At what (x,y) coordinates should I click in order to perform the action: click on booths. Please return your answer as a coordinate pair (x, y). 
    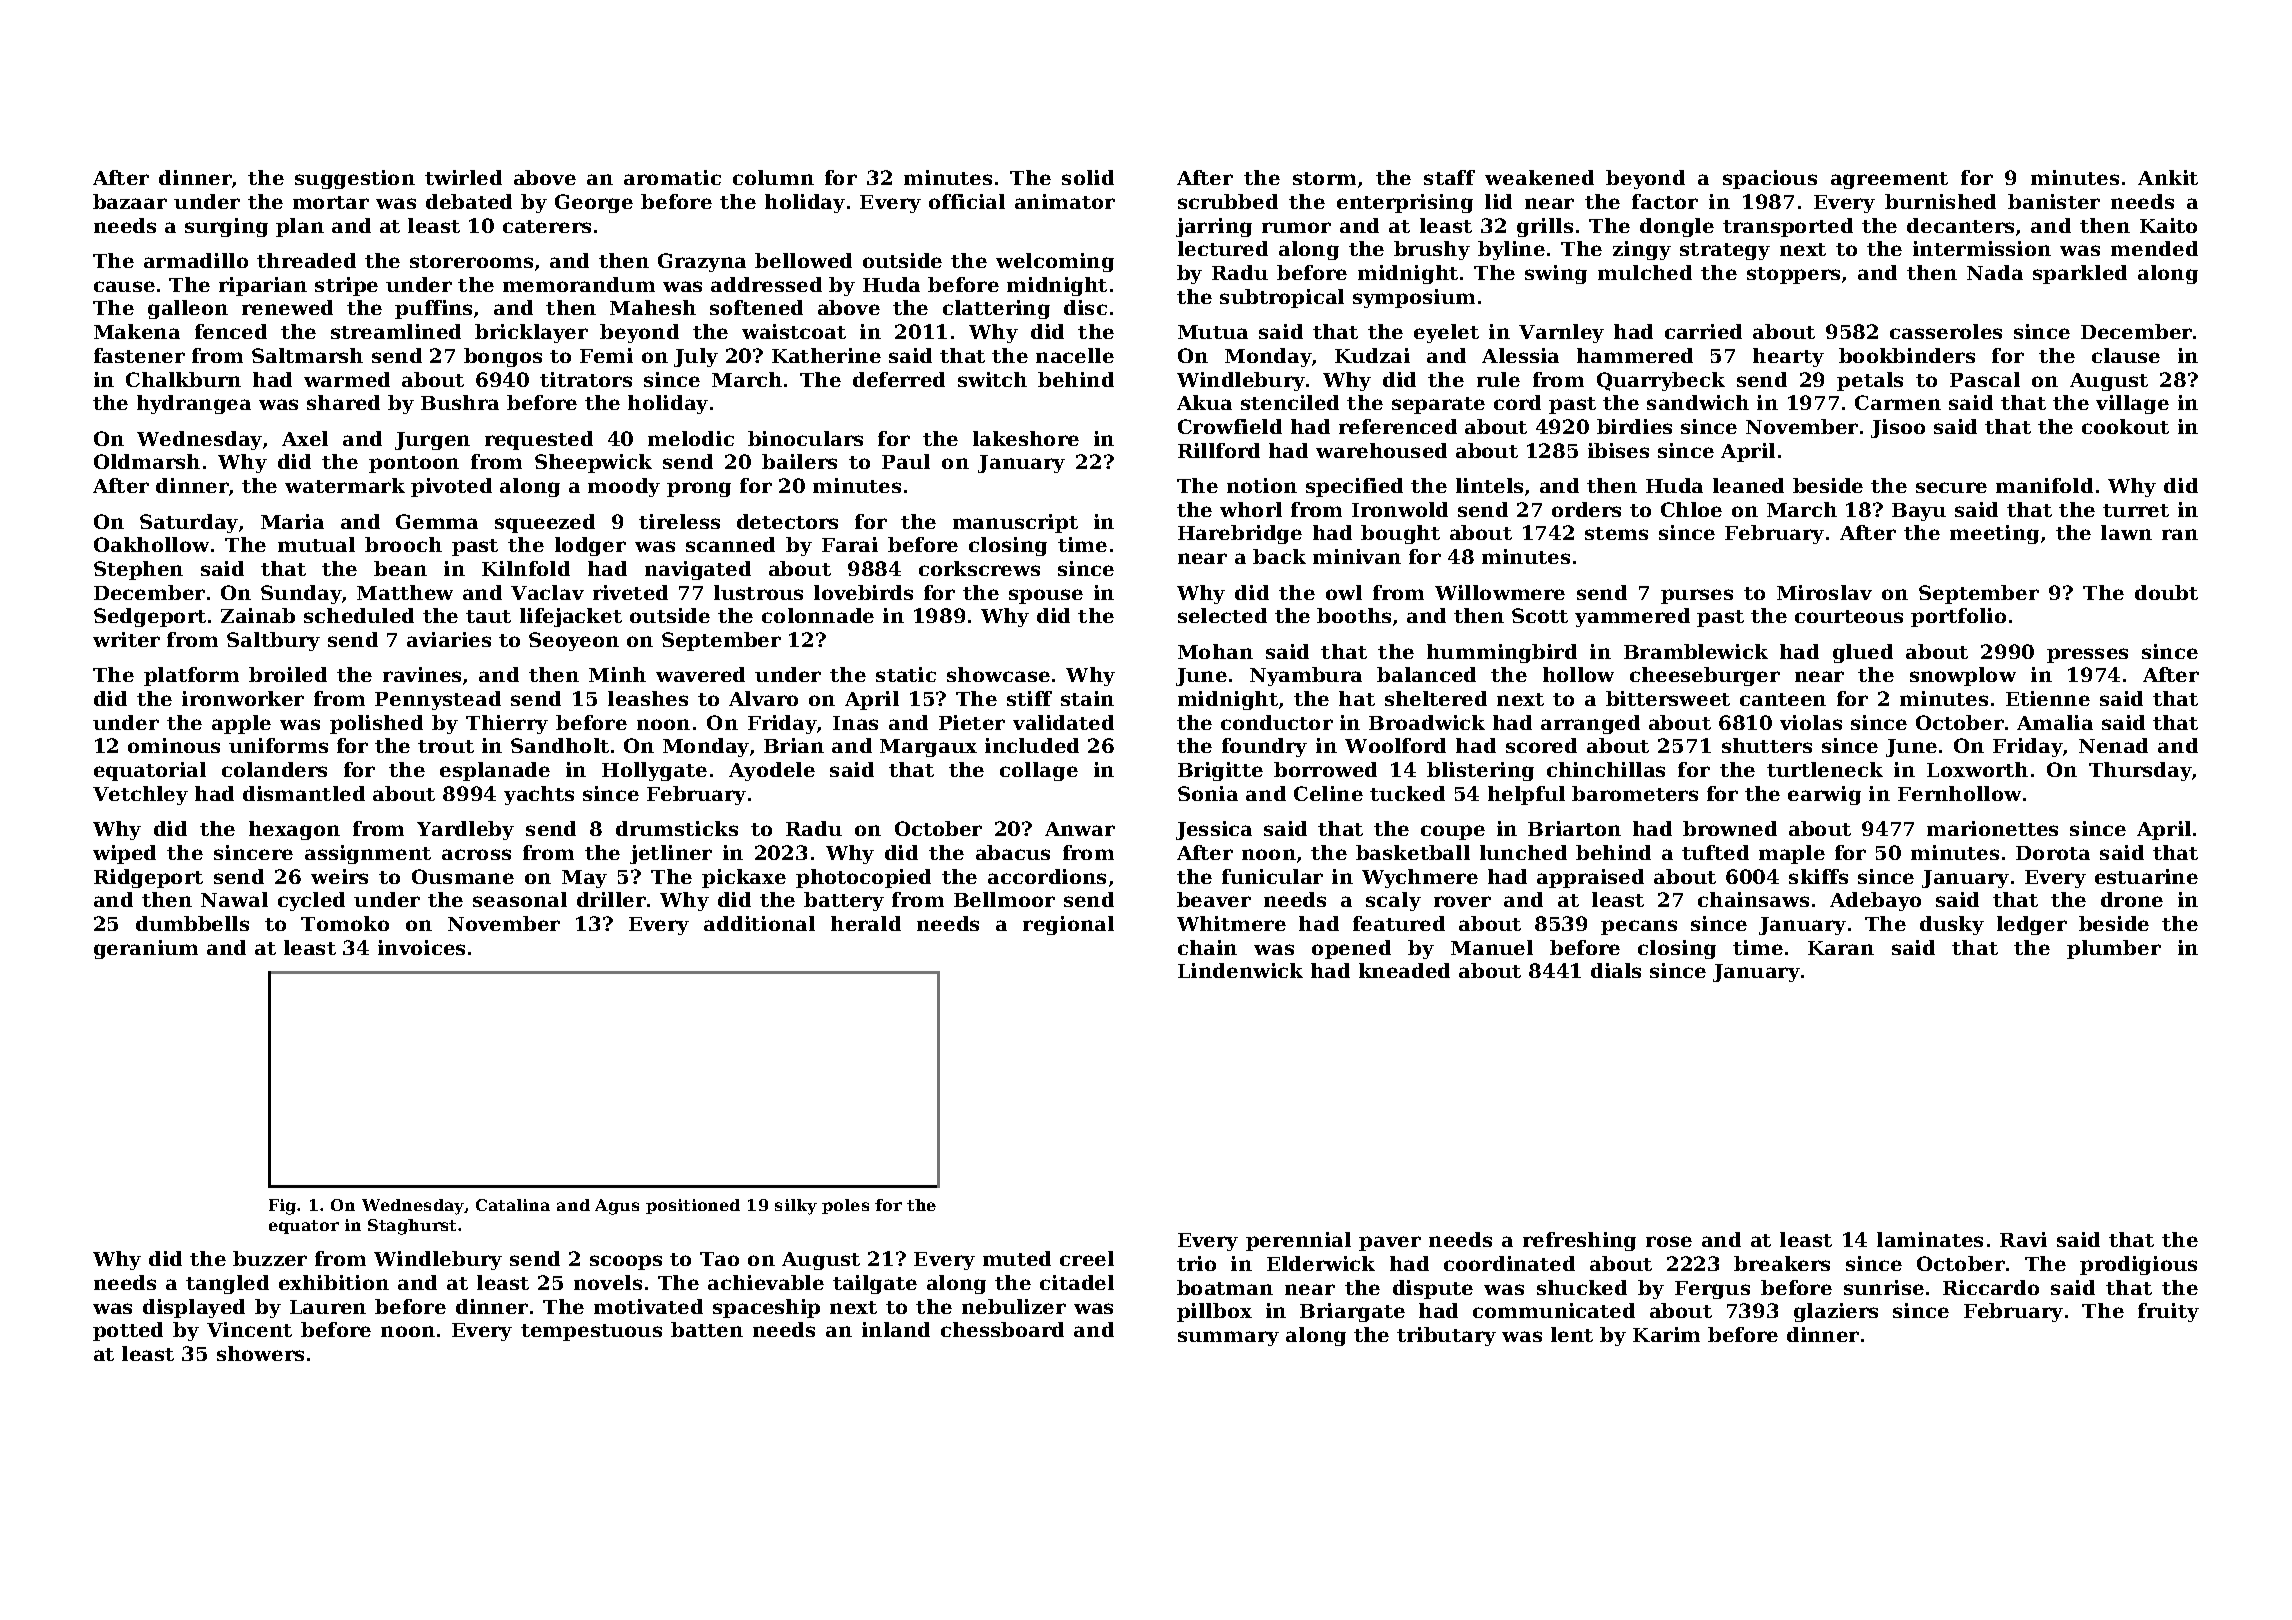
    Looking at the image, I should click on (1354, 615).
